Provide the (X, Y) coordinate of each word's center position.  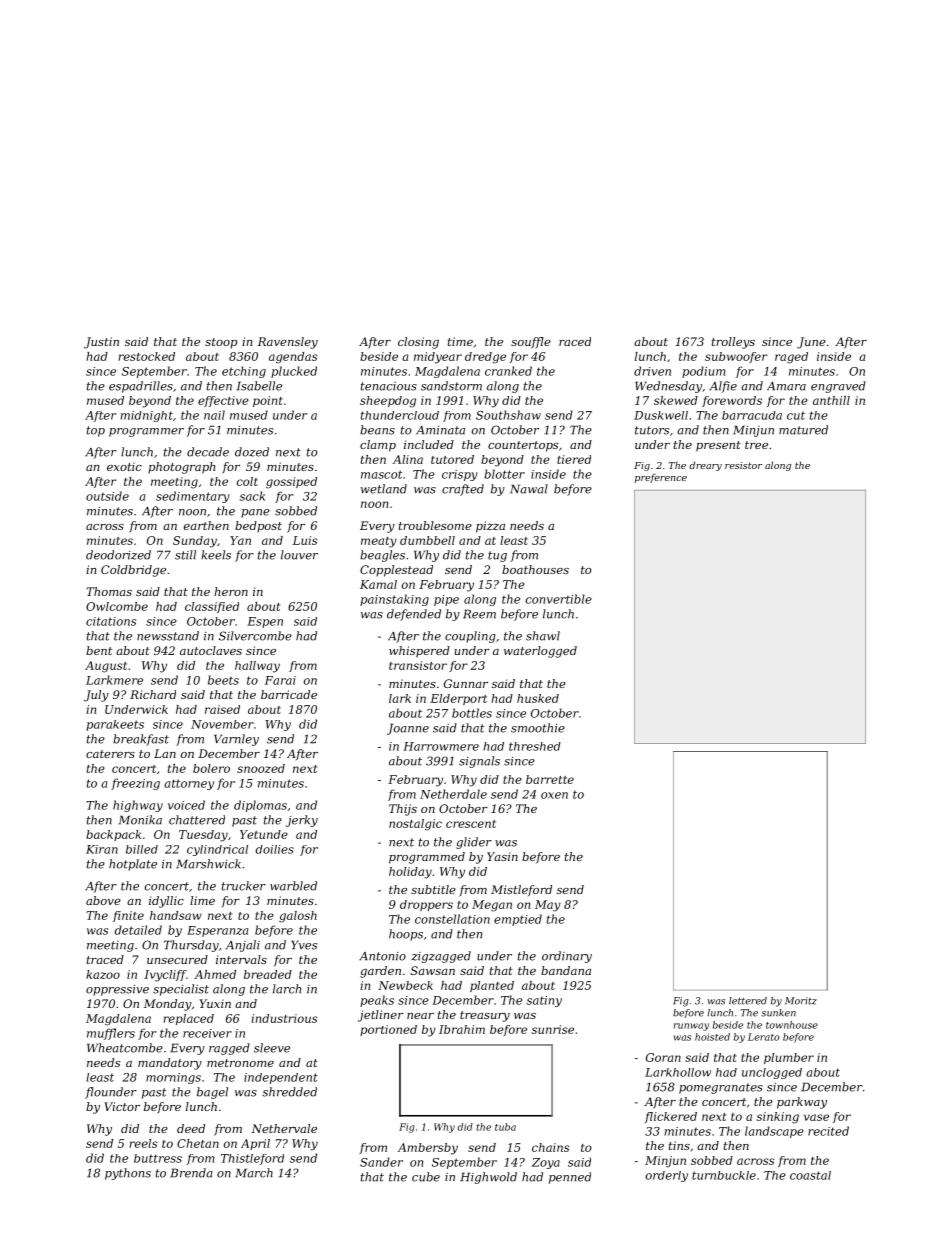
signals (479, 762)
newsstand (168, 636)
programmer (146, 432)
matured (803, 430)
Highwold (488, 1178)
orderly (667, 1176)
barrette (550, 779)
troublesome (435, 525)
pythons (128, 1174)
